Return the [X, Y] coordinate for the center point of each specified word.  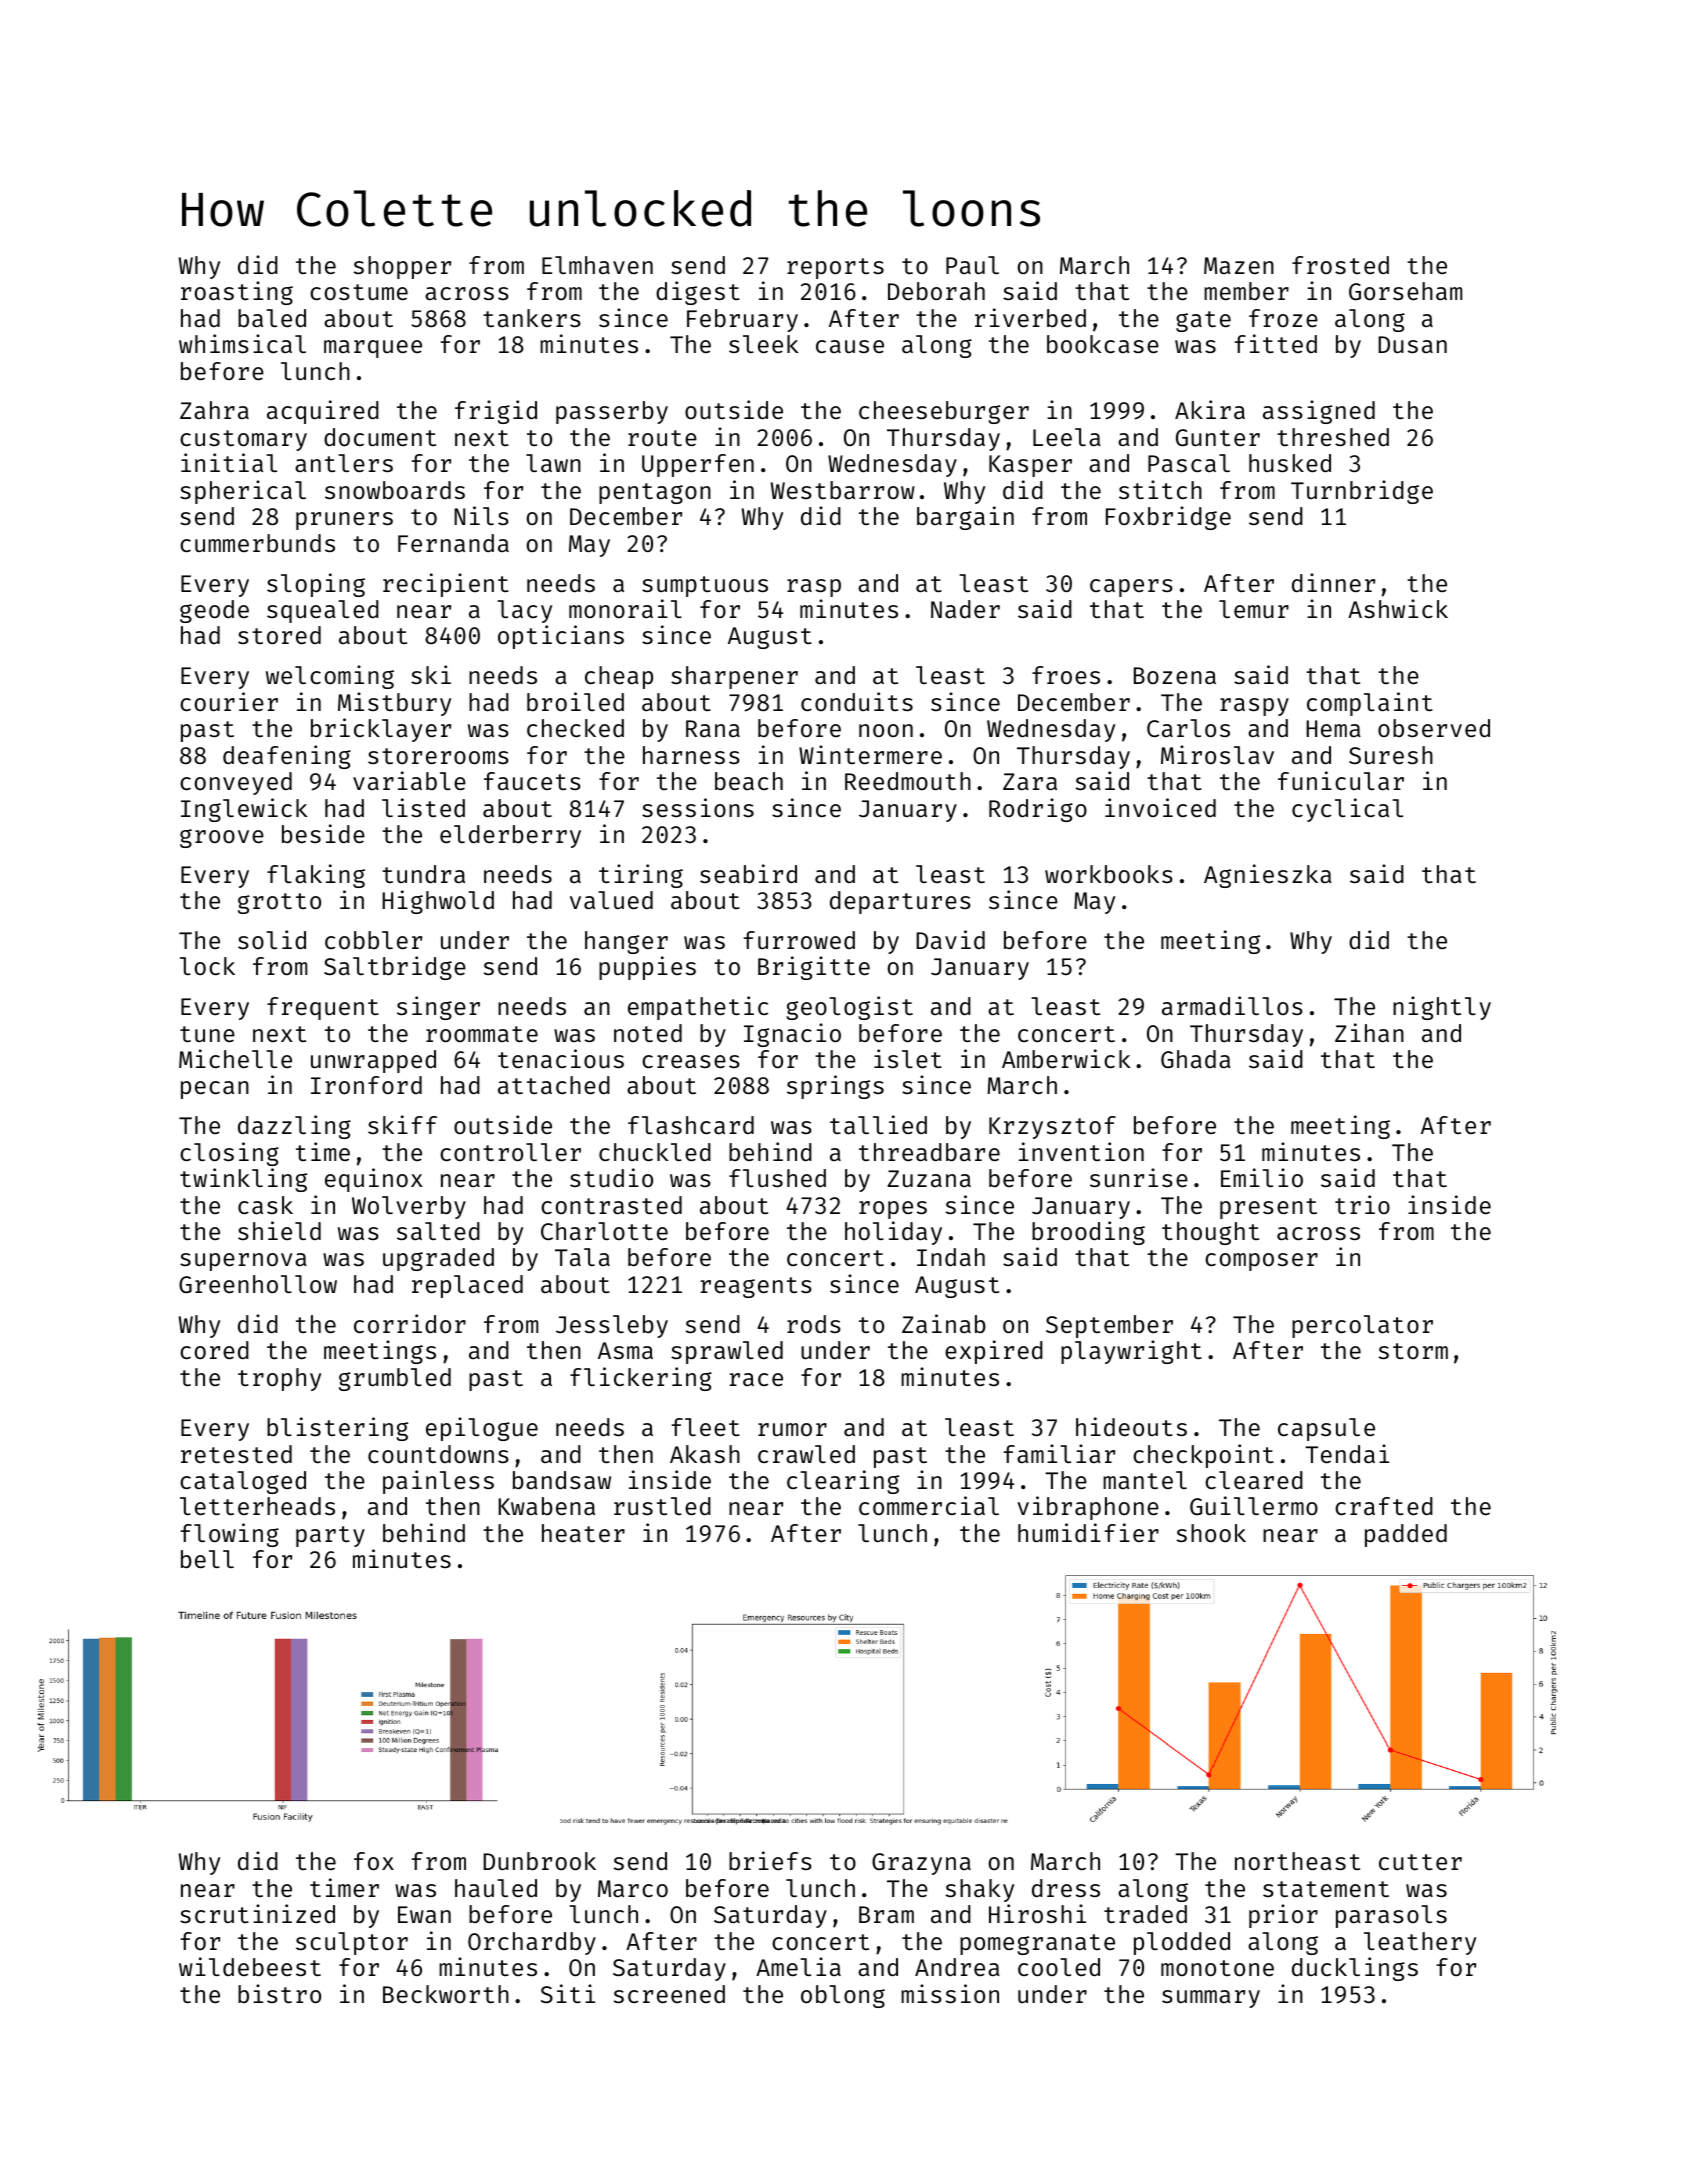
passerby [612, 412]
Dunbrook [539, 1861]
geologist [849, 1008]
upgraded [438, 1259]
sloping [316, 585]
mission [950, 1993]
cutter [1420, 1862]
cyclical [1347, 810]
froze [1283, 318]
